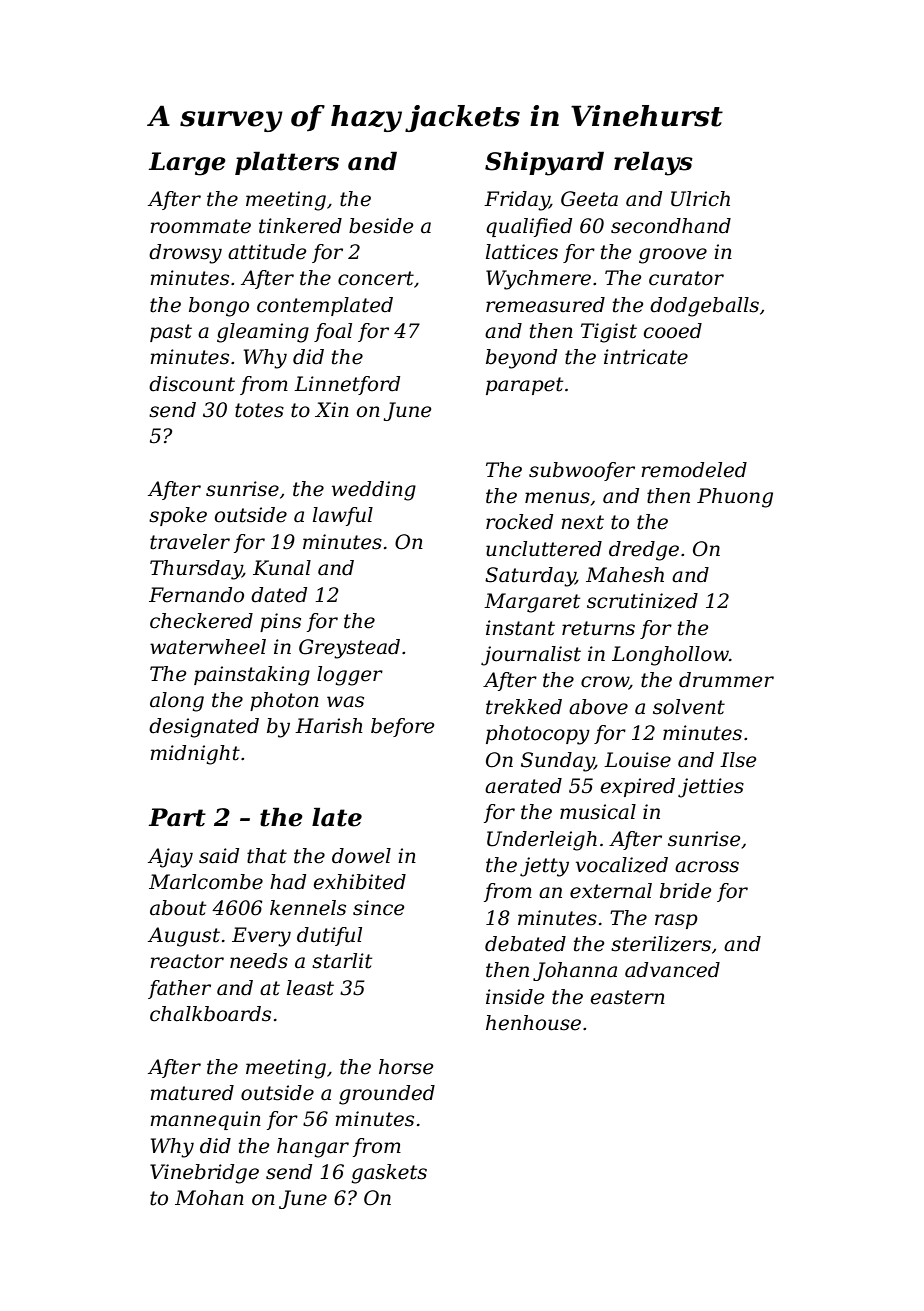 This page has height=1311, width=924. Describe the element at coordinates (219, 856) in the page. I see `said` at that location.
